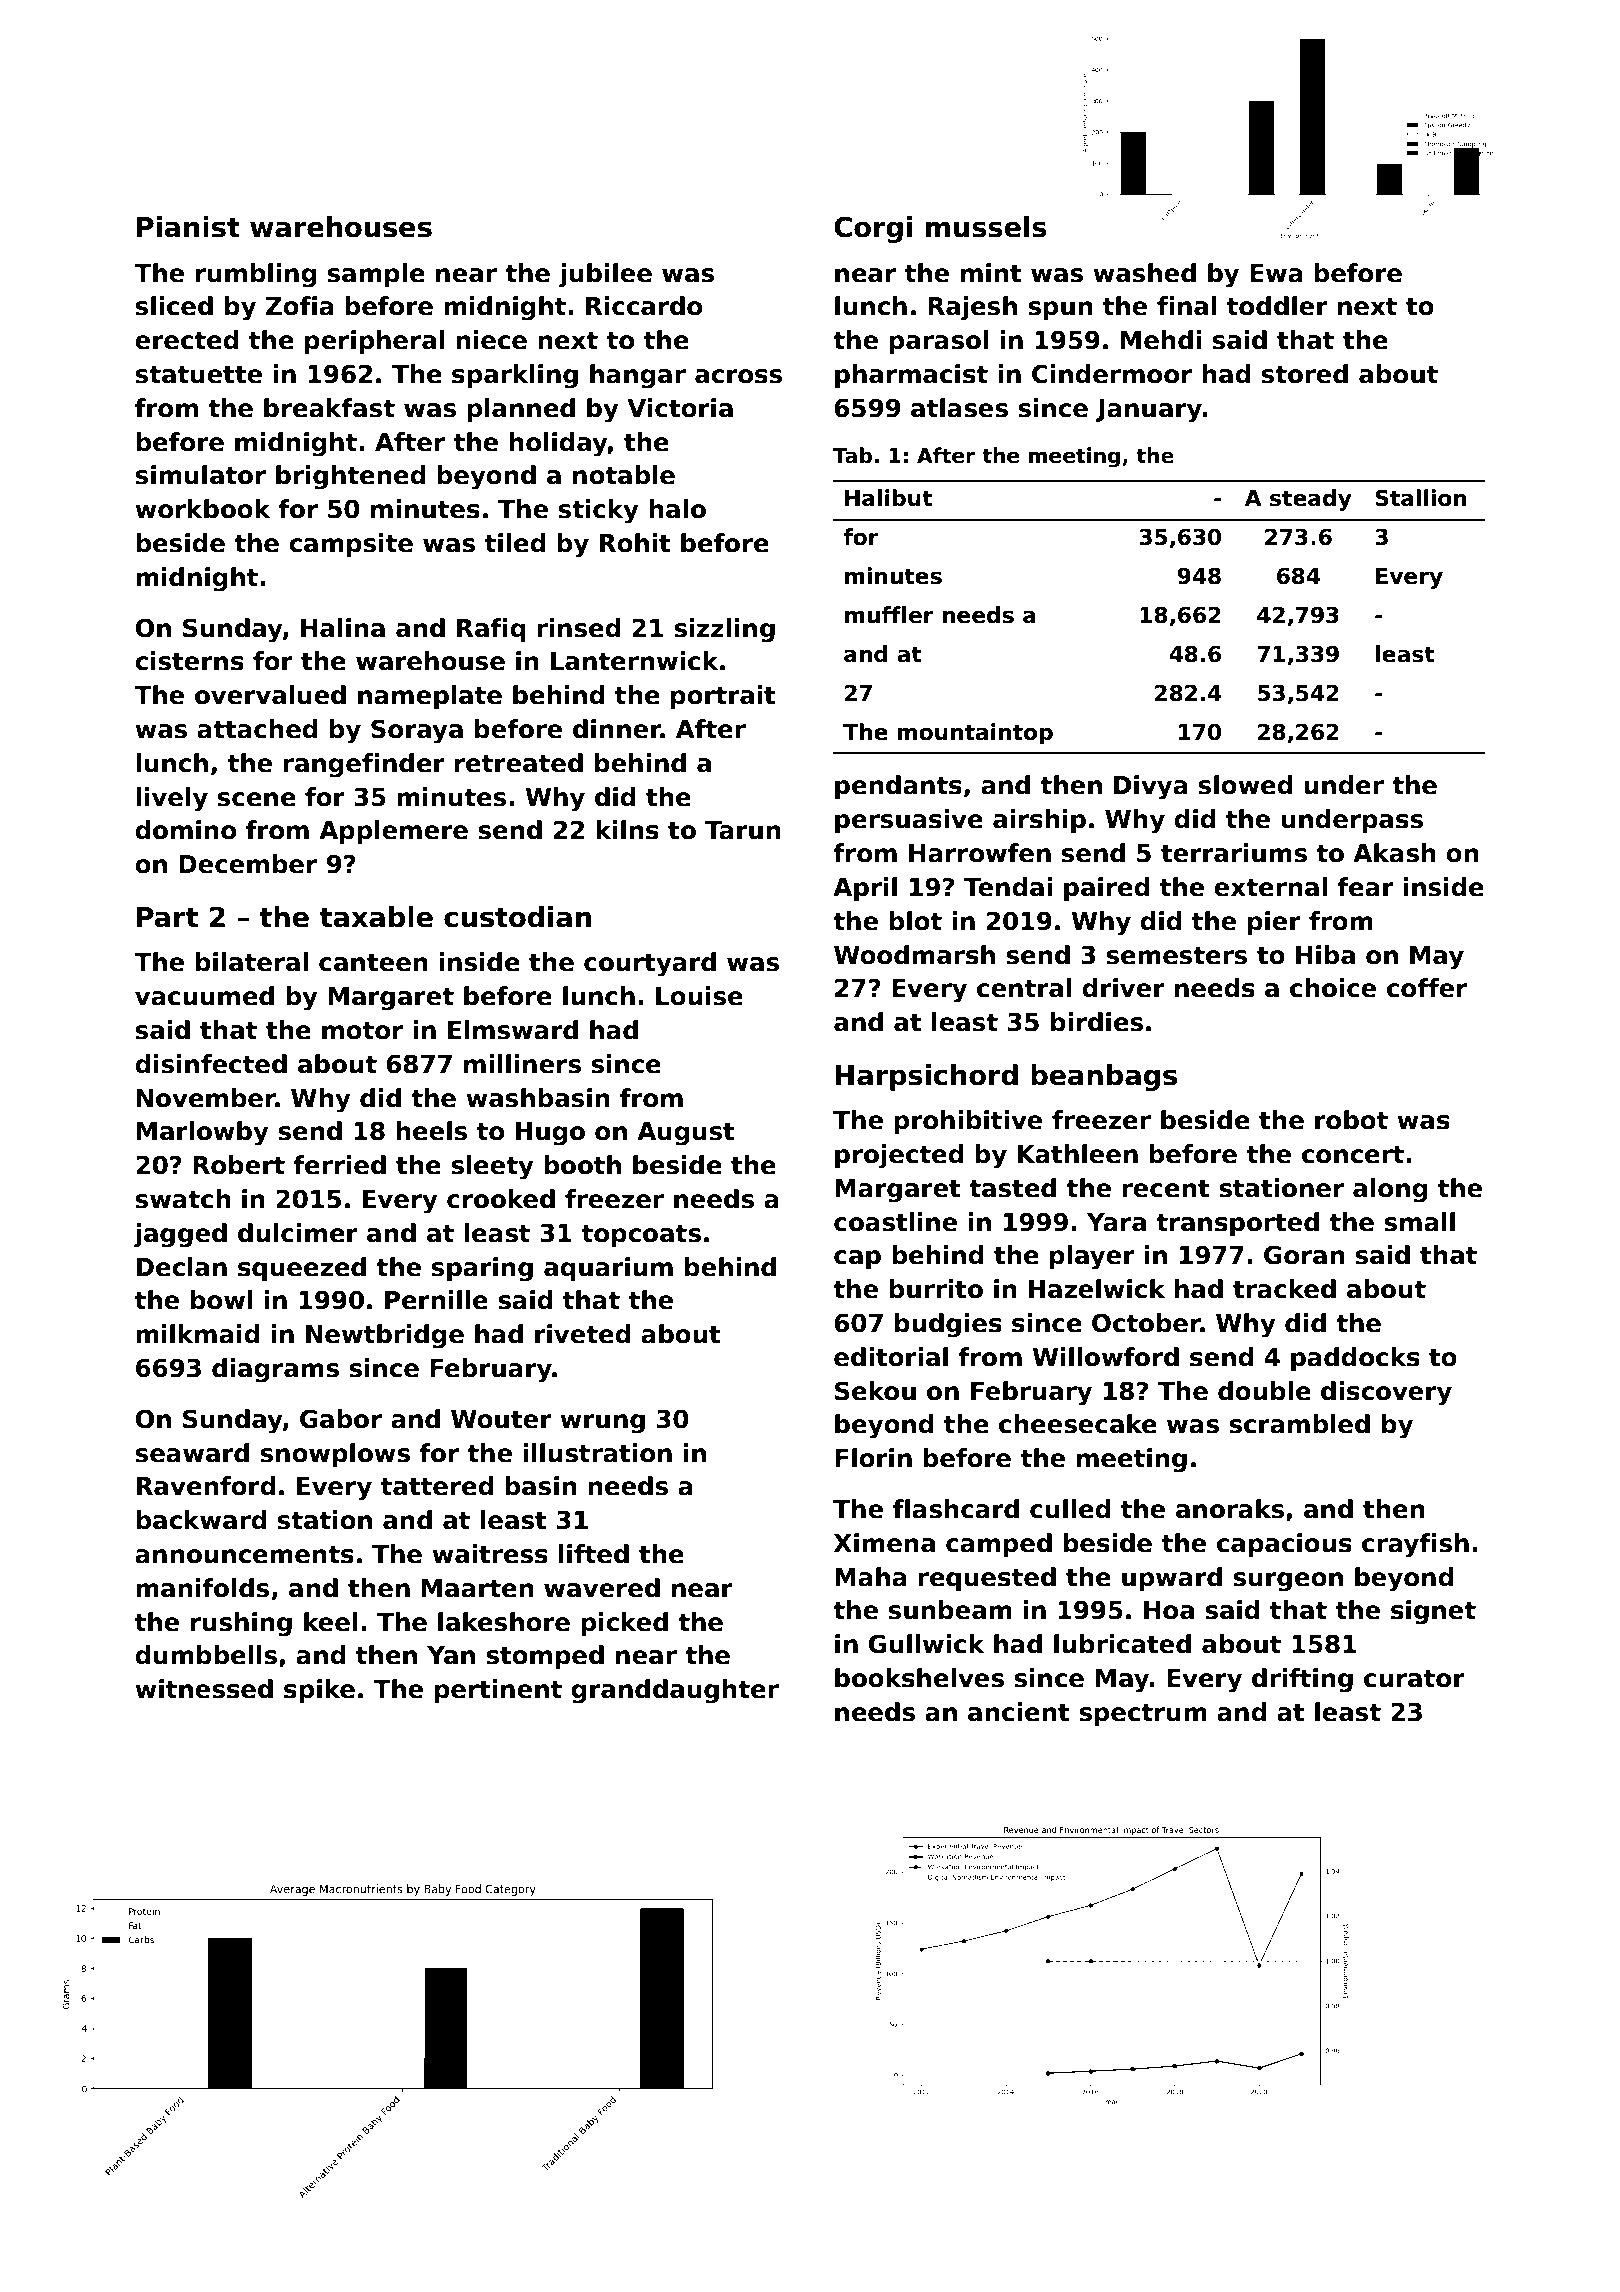  What do you see at coordinates (675, 1691) in the screenshot?
I see `granddaughter` at bounding box center [675, 1691].
